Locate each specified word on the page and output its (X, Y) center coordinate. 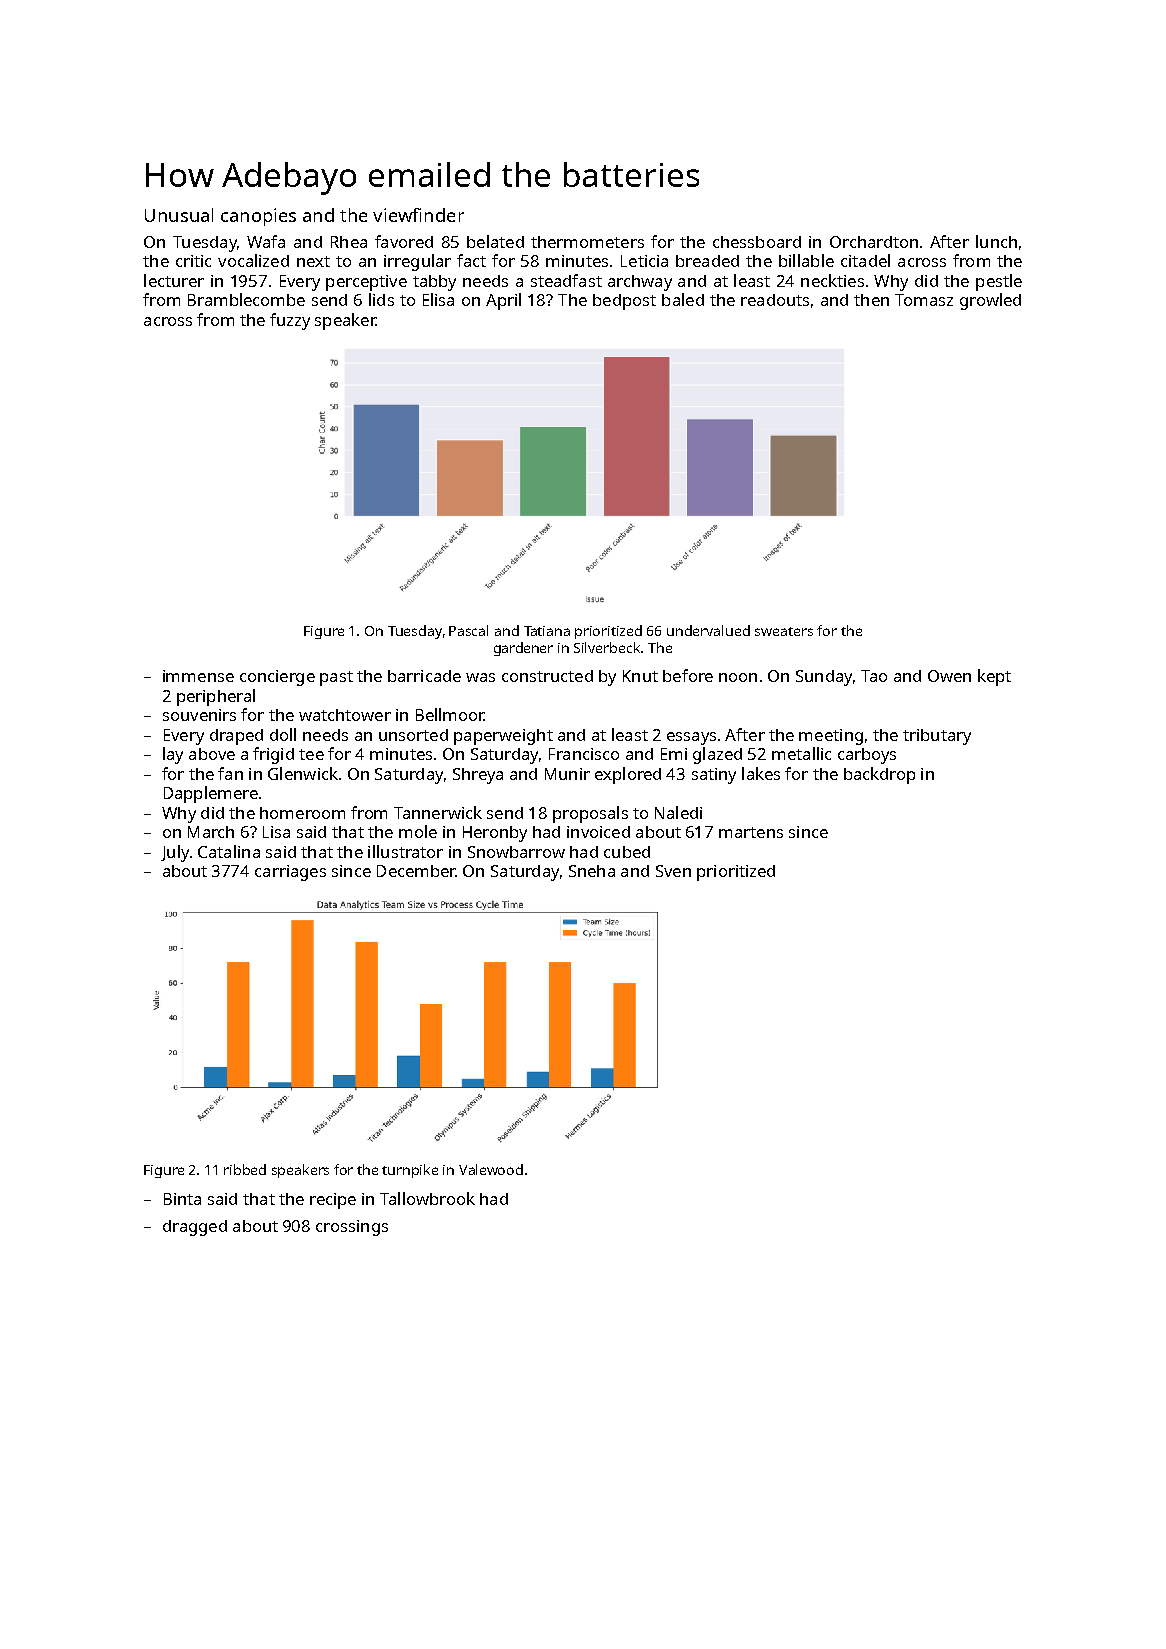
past (336, 678)
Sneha (592, 871)
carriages (290, 873)
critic (193, 261)
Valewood (491, 1169)
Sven (673, 871)
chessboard (757, 242)
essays (691, 738)
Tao (874, 676)
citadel (865, 260)
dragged (195, 1228)
